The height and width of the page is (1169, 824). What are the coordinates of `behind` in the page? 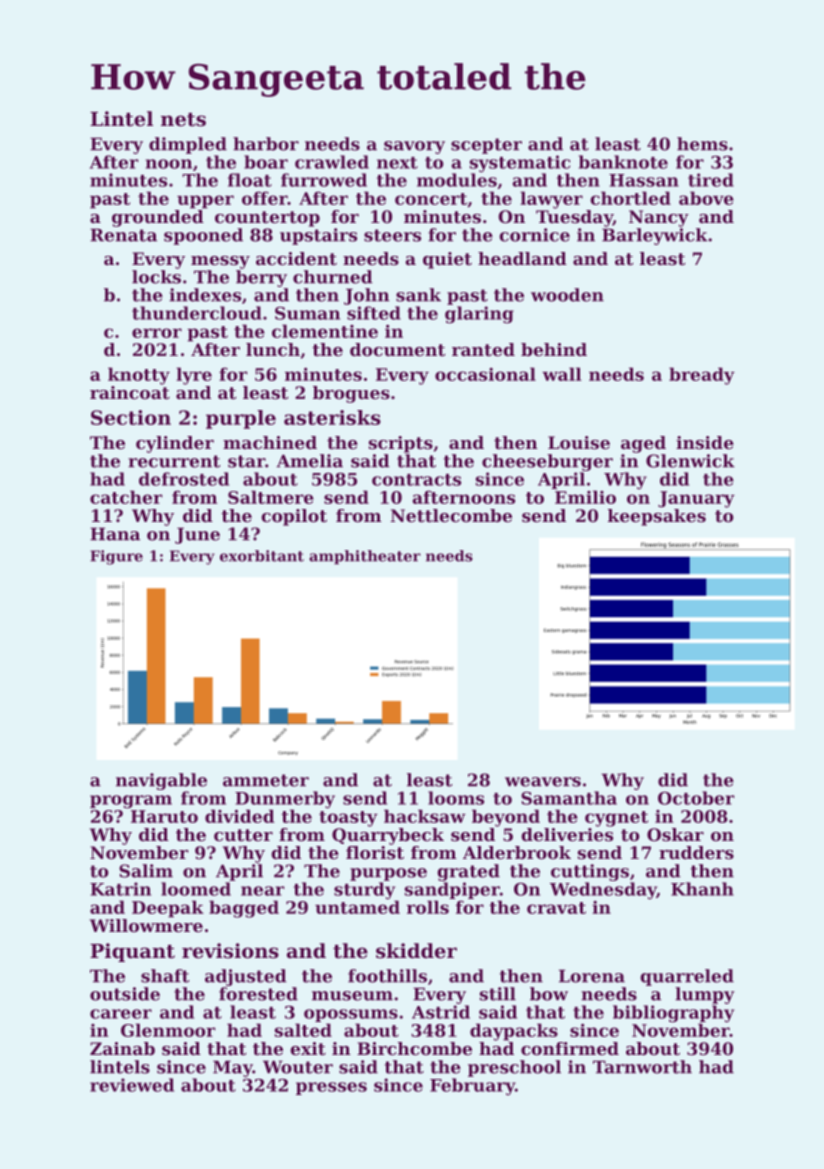 It's located at (554, 349).
